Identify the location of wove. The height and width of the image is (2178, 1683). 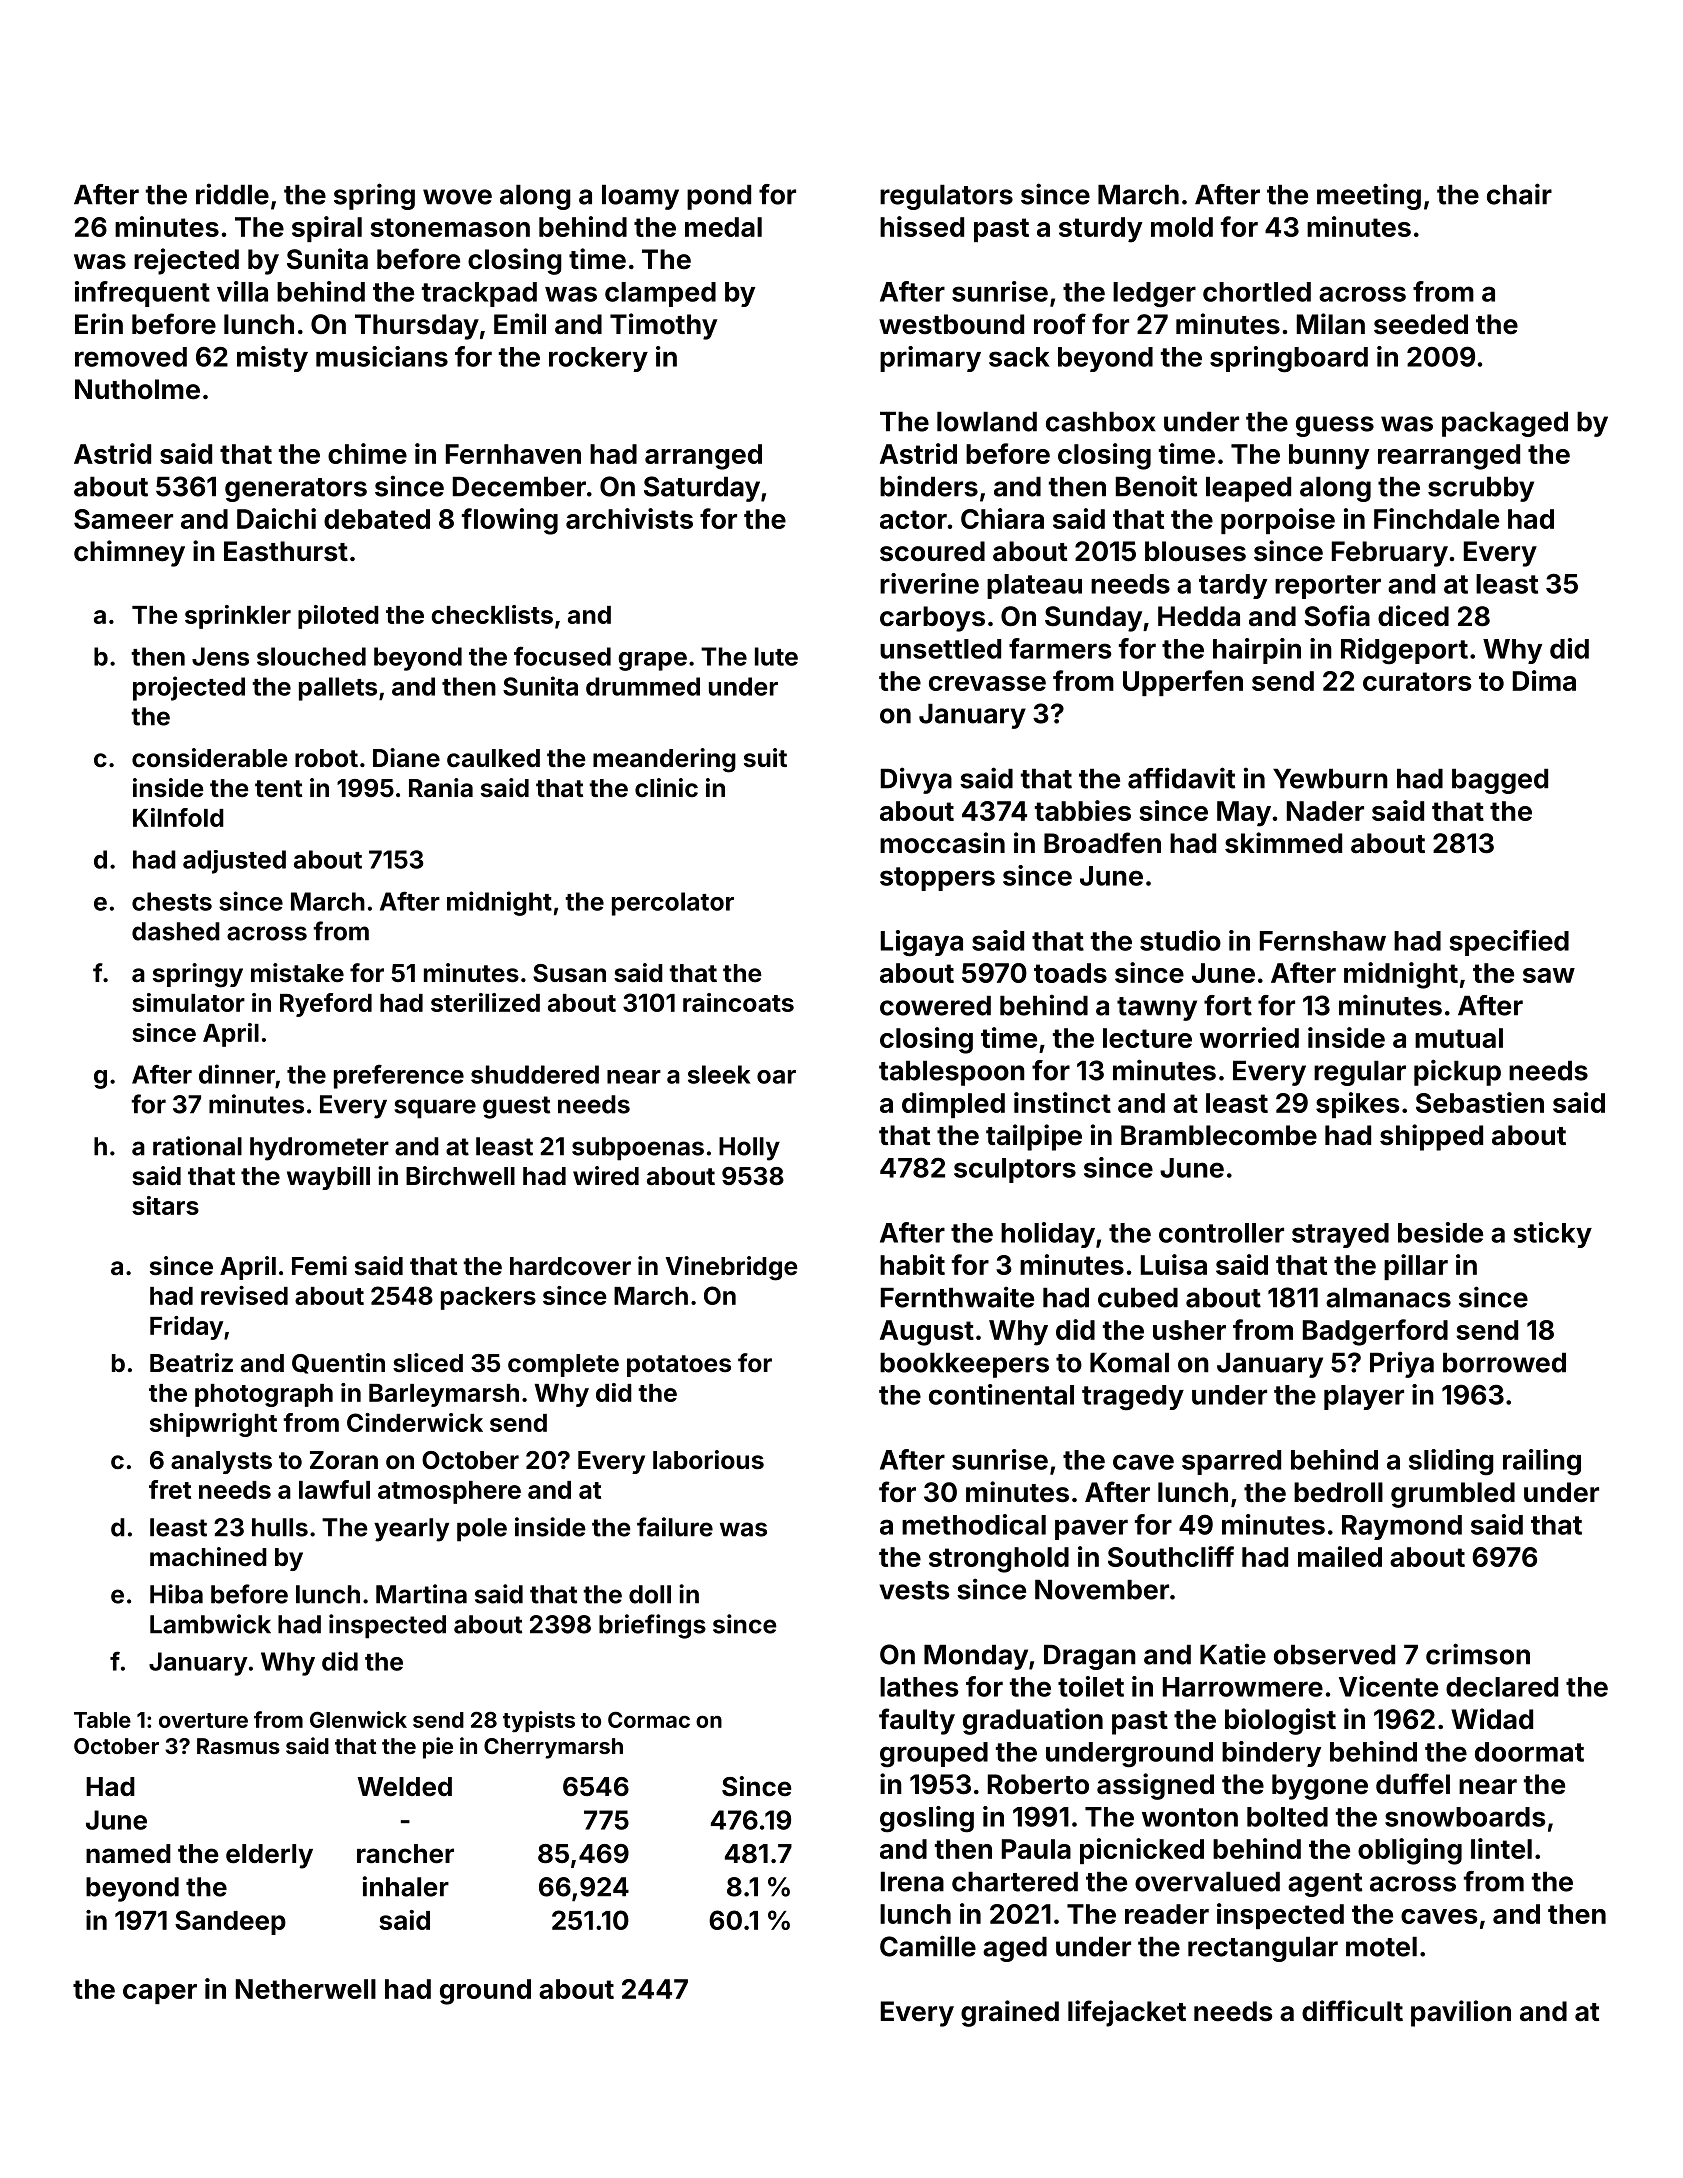
(457, 197).
